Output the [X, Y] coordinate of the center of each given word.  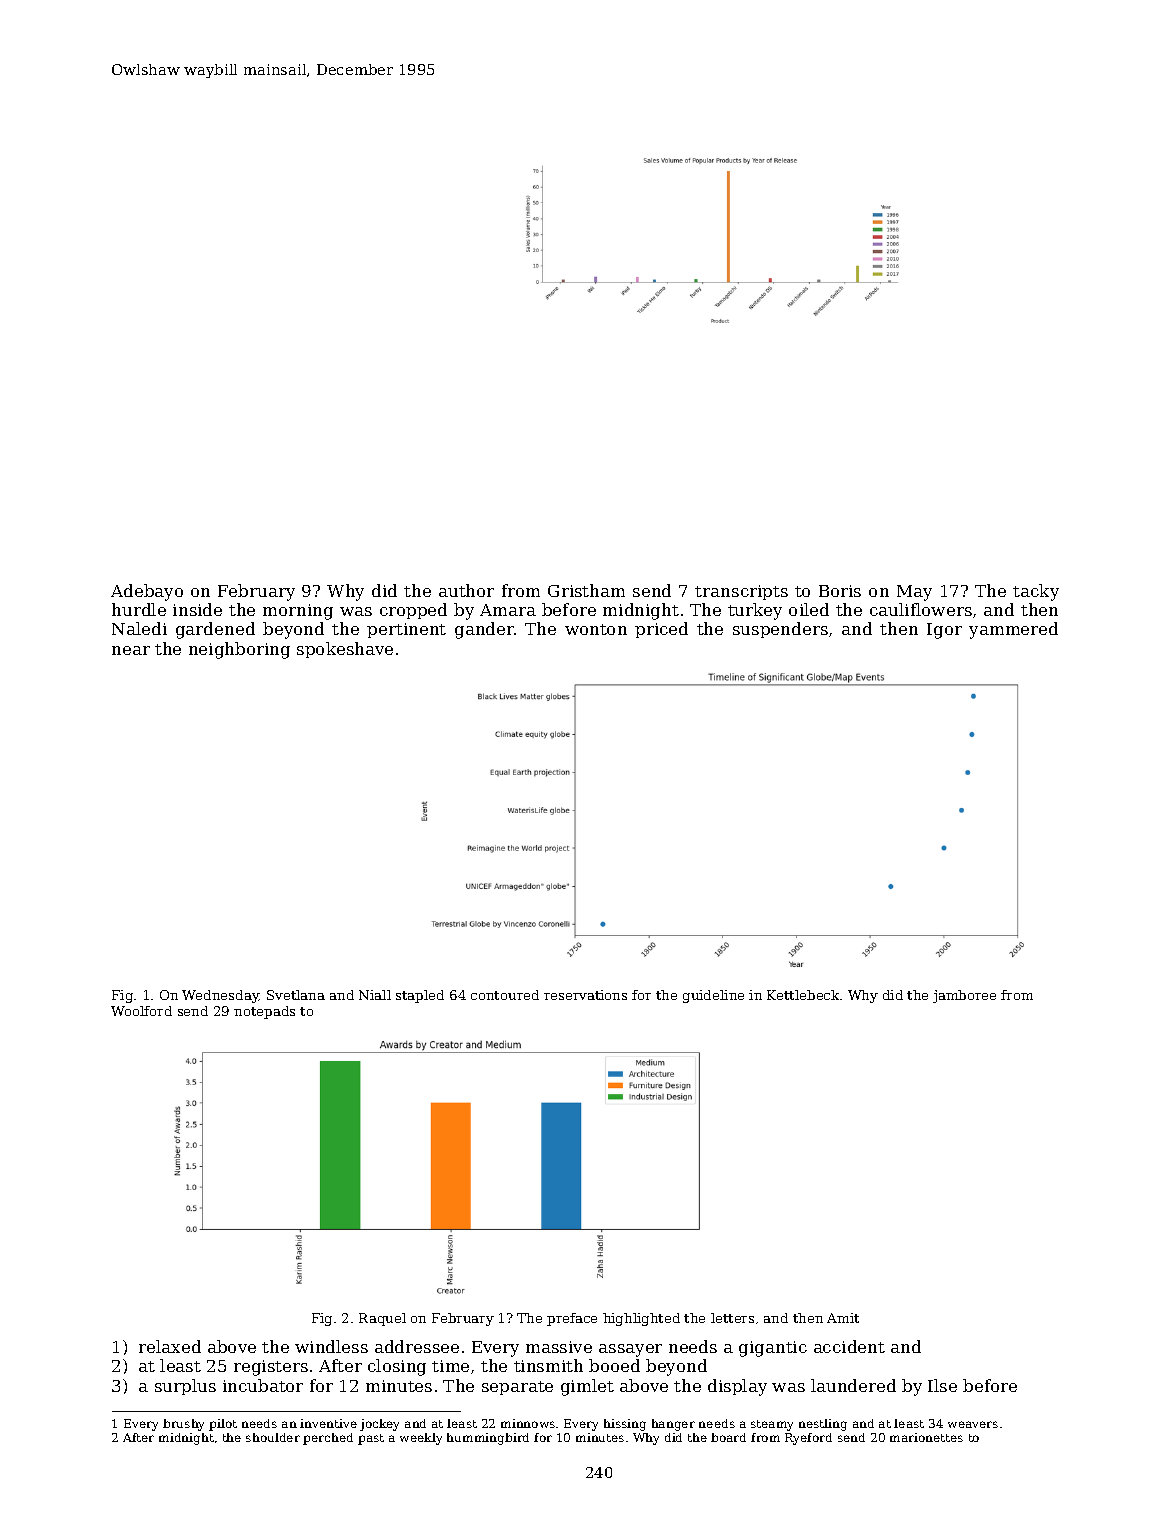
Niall [375, 995]
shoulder [273, 1437]
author [466, 590]
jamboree [964, 996]
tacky [1036, 592]
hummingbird [488, 1439]
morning [298, 612]
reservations [585, 995]
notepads [264, 1012]
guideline [713, 996]
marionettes [926, 1437]
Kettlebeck [803, 995]
